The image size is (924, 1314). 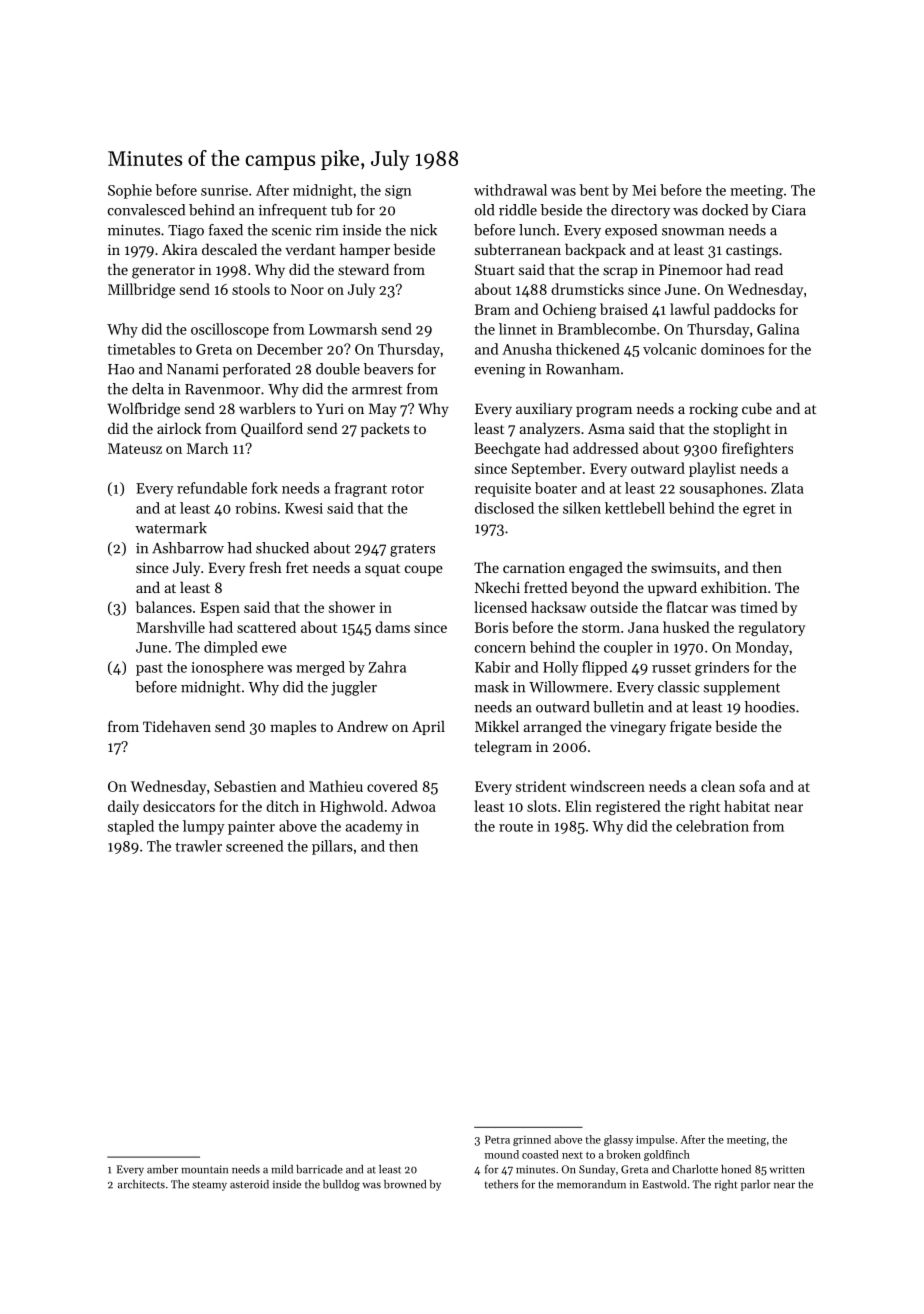 What do you see at coordinates (712, 826) in the document?
I see `celebration` at bounding box center [712, 826].
